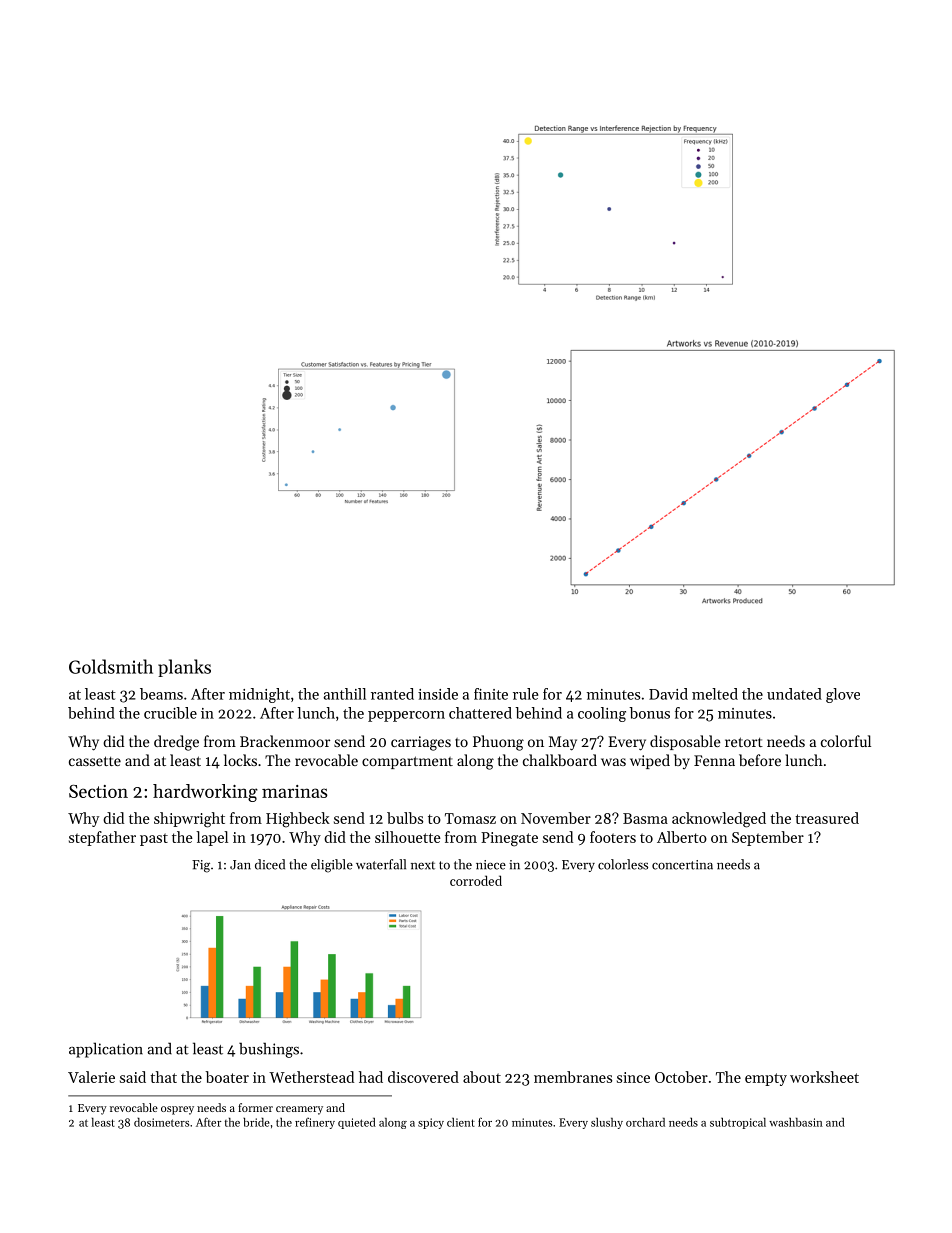  I want to click on melted, so click(715, 694).
